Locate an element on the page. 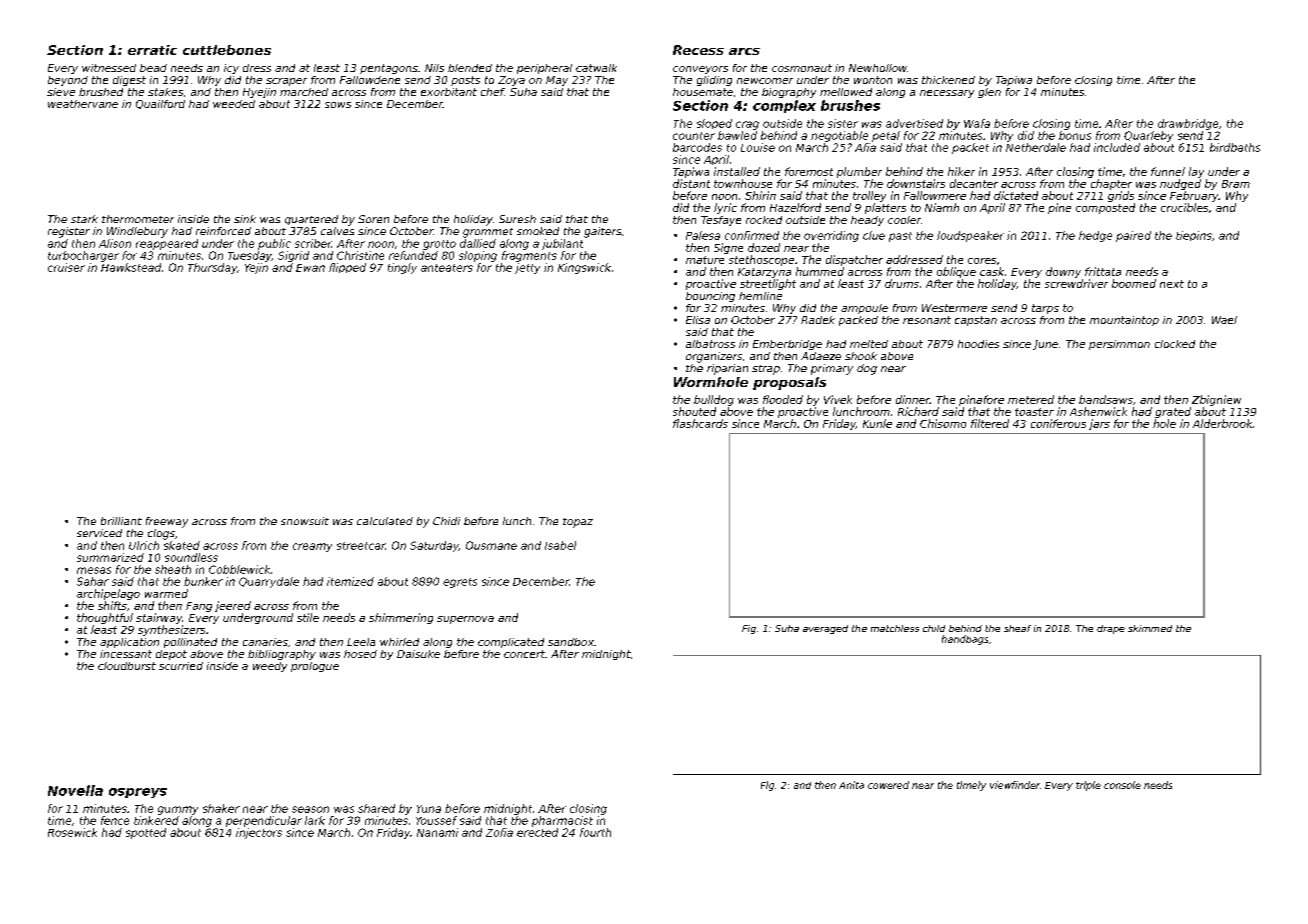 This image has height=924, width=1308. shouted is located at coordinates (694, 411).
